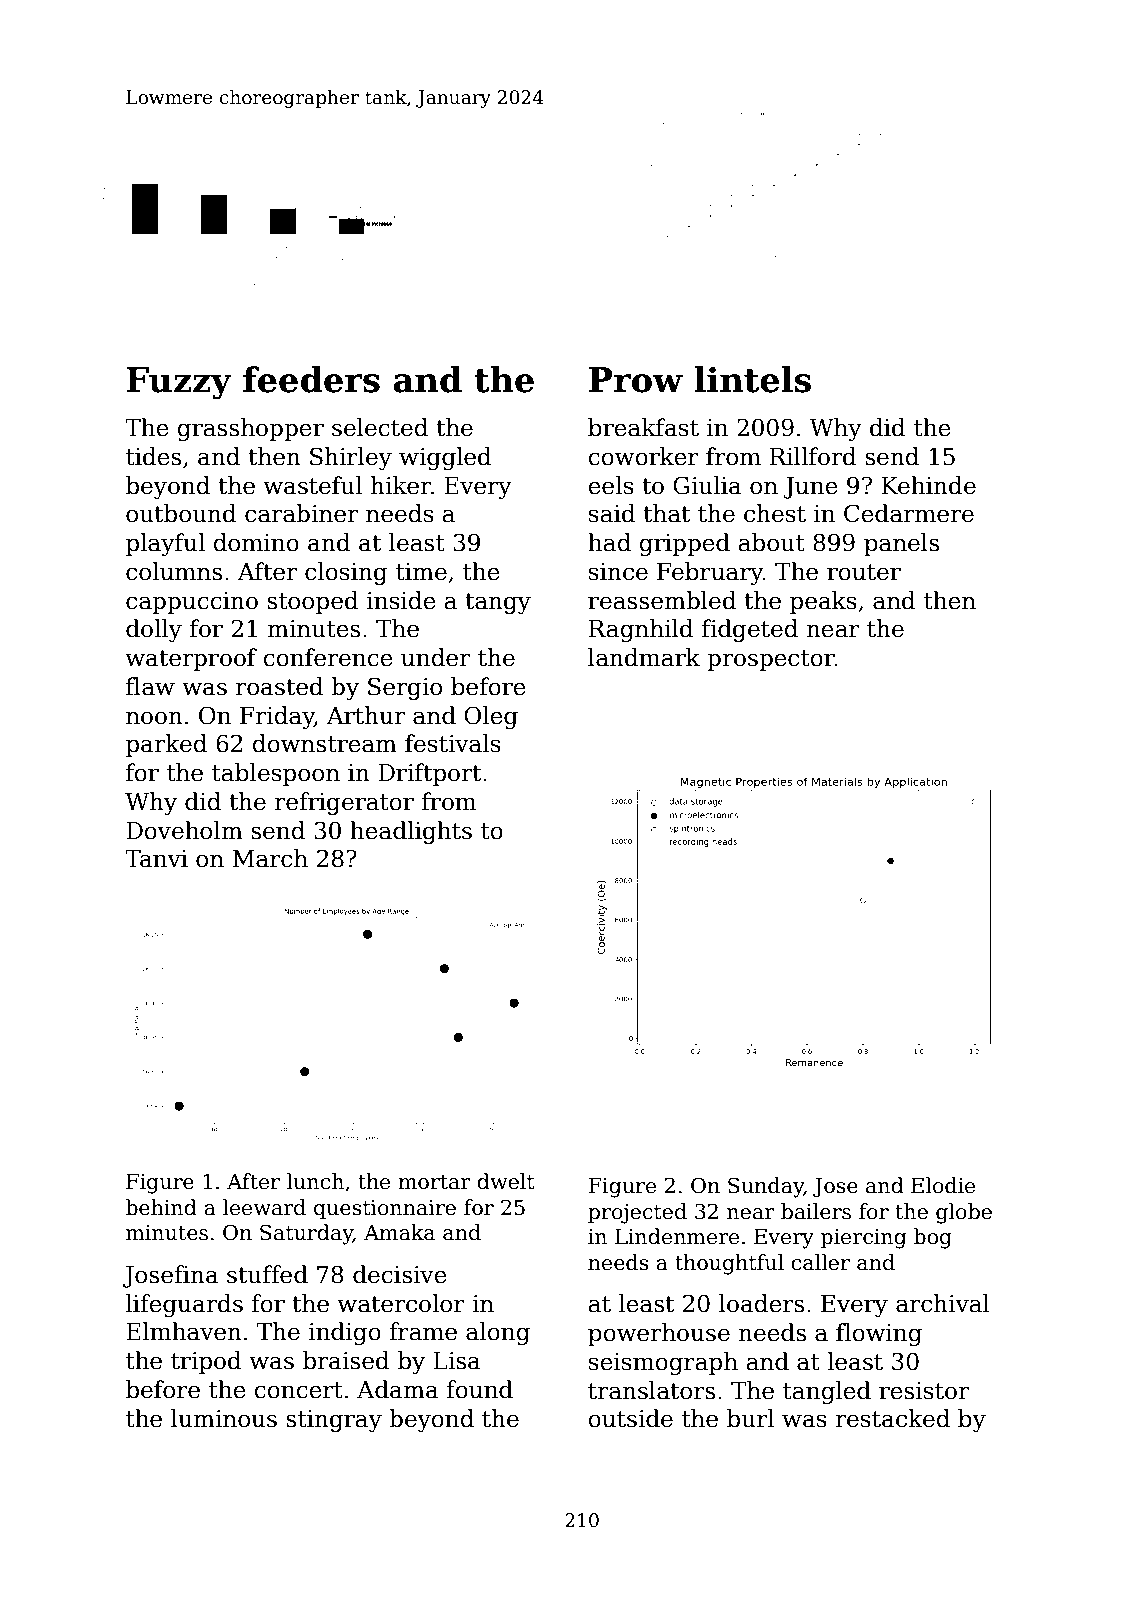 The image size is (1129, 1603). I want to click on Rillford, so click(813, 456).
